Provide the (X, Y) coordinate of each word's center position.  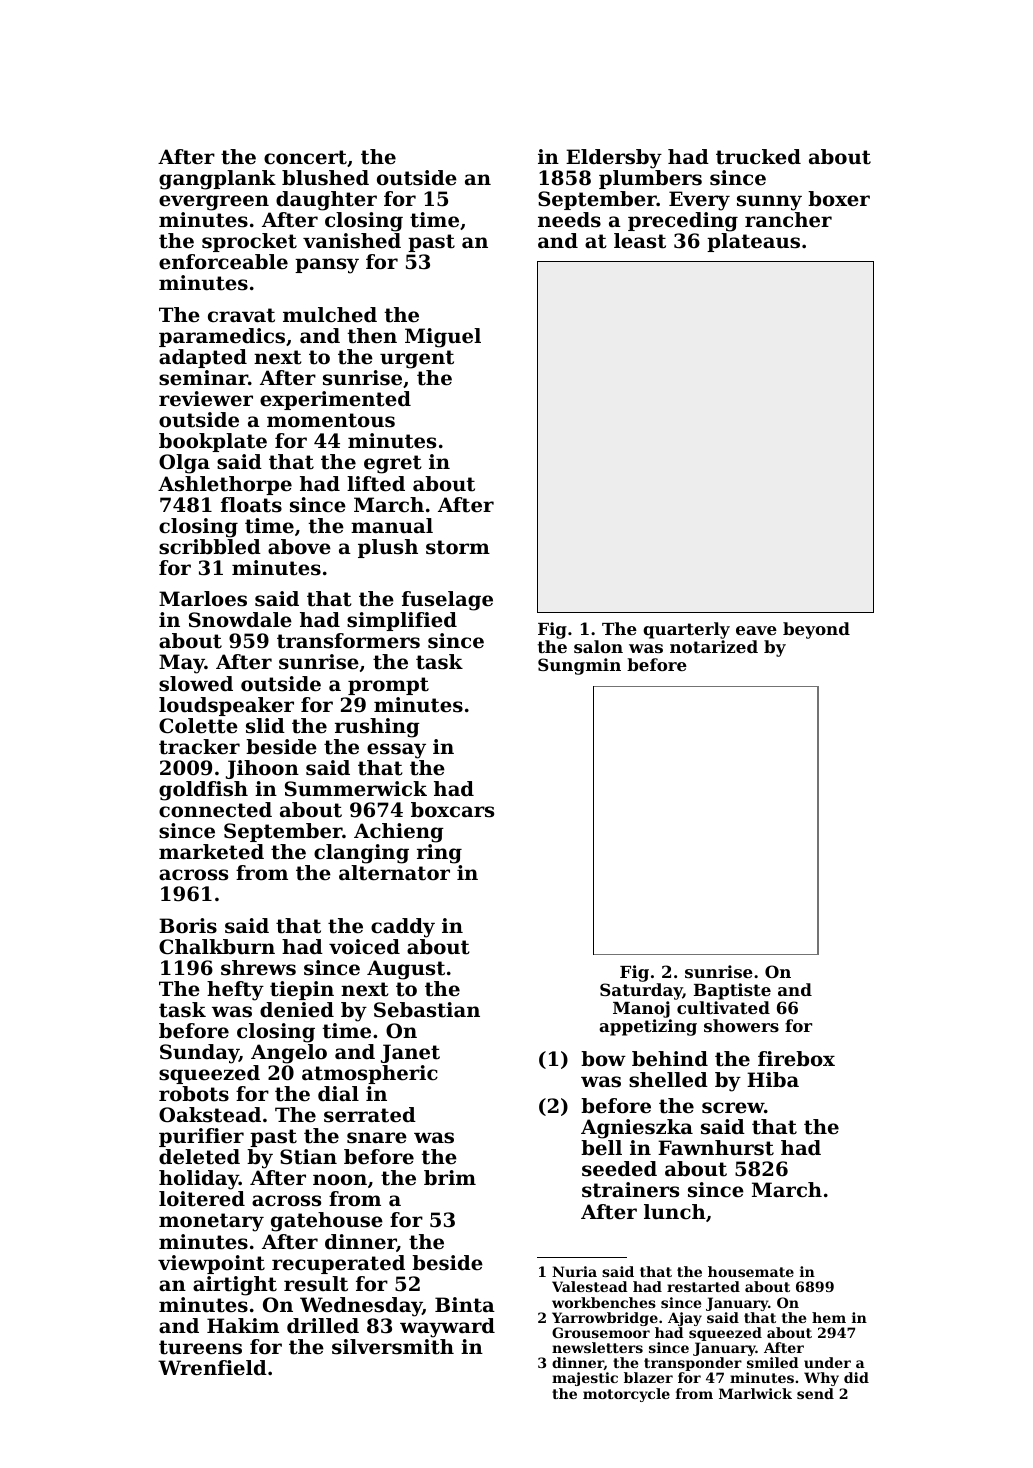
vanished (352, 241)
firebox (796, 1059)
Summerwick (356, 789)
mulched (330, 315)
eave (756, 630)
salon (598, 646)
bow (603, 1059)
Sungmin (579, 666)
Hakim (243, 1325)
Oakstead (210, 1115)
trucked (758, 157)
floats (251, 505)
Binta (465, 1305)
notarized (714, 646)
